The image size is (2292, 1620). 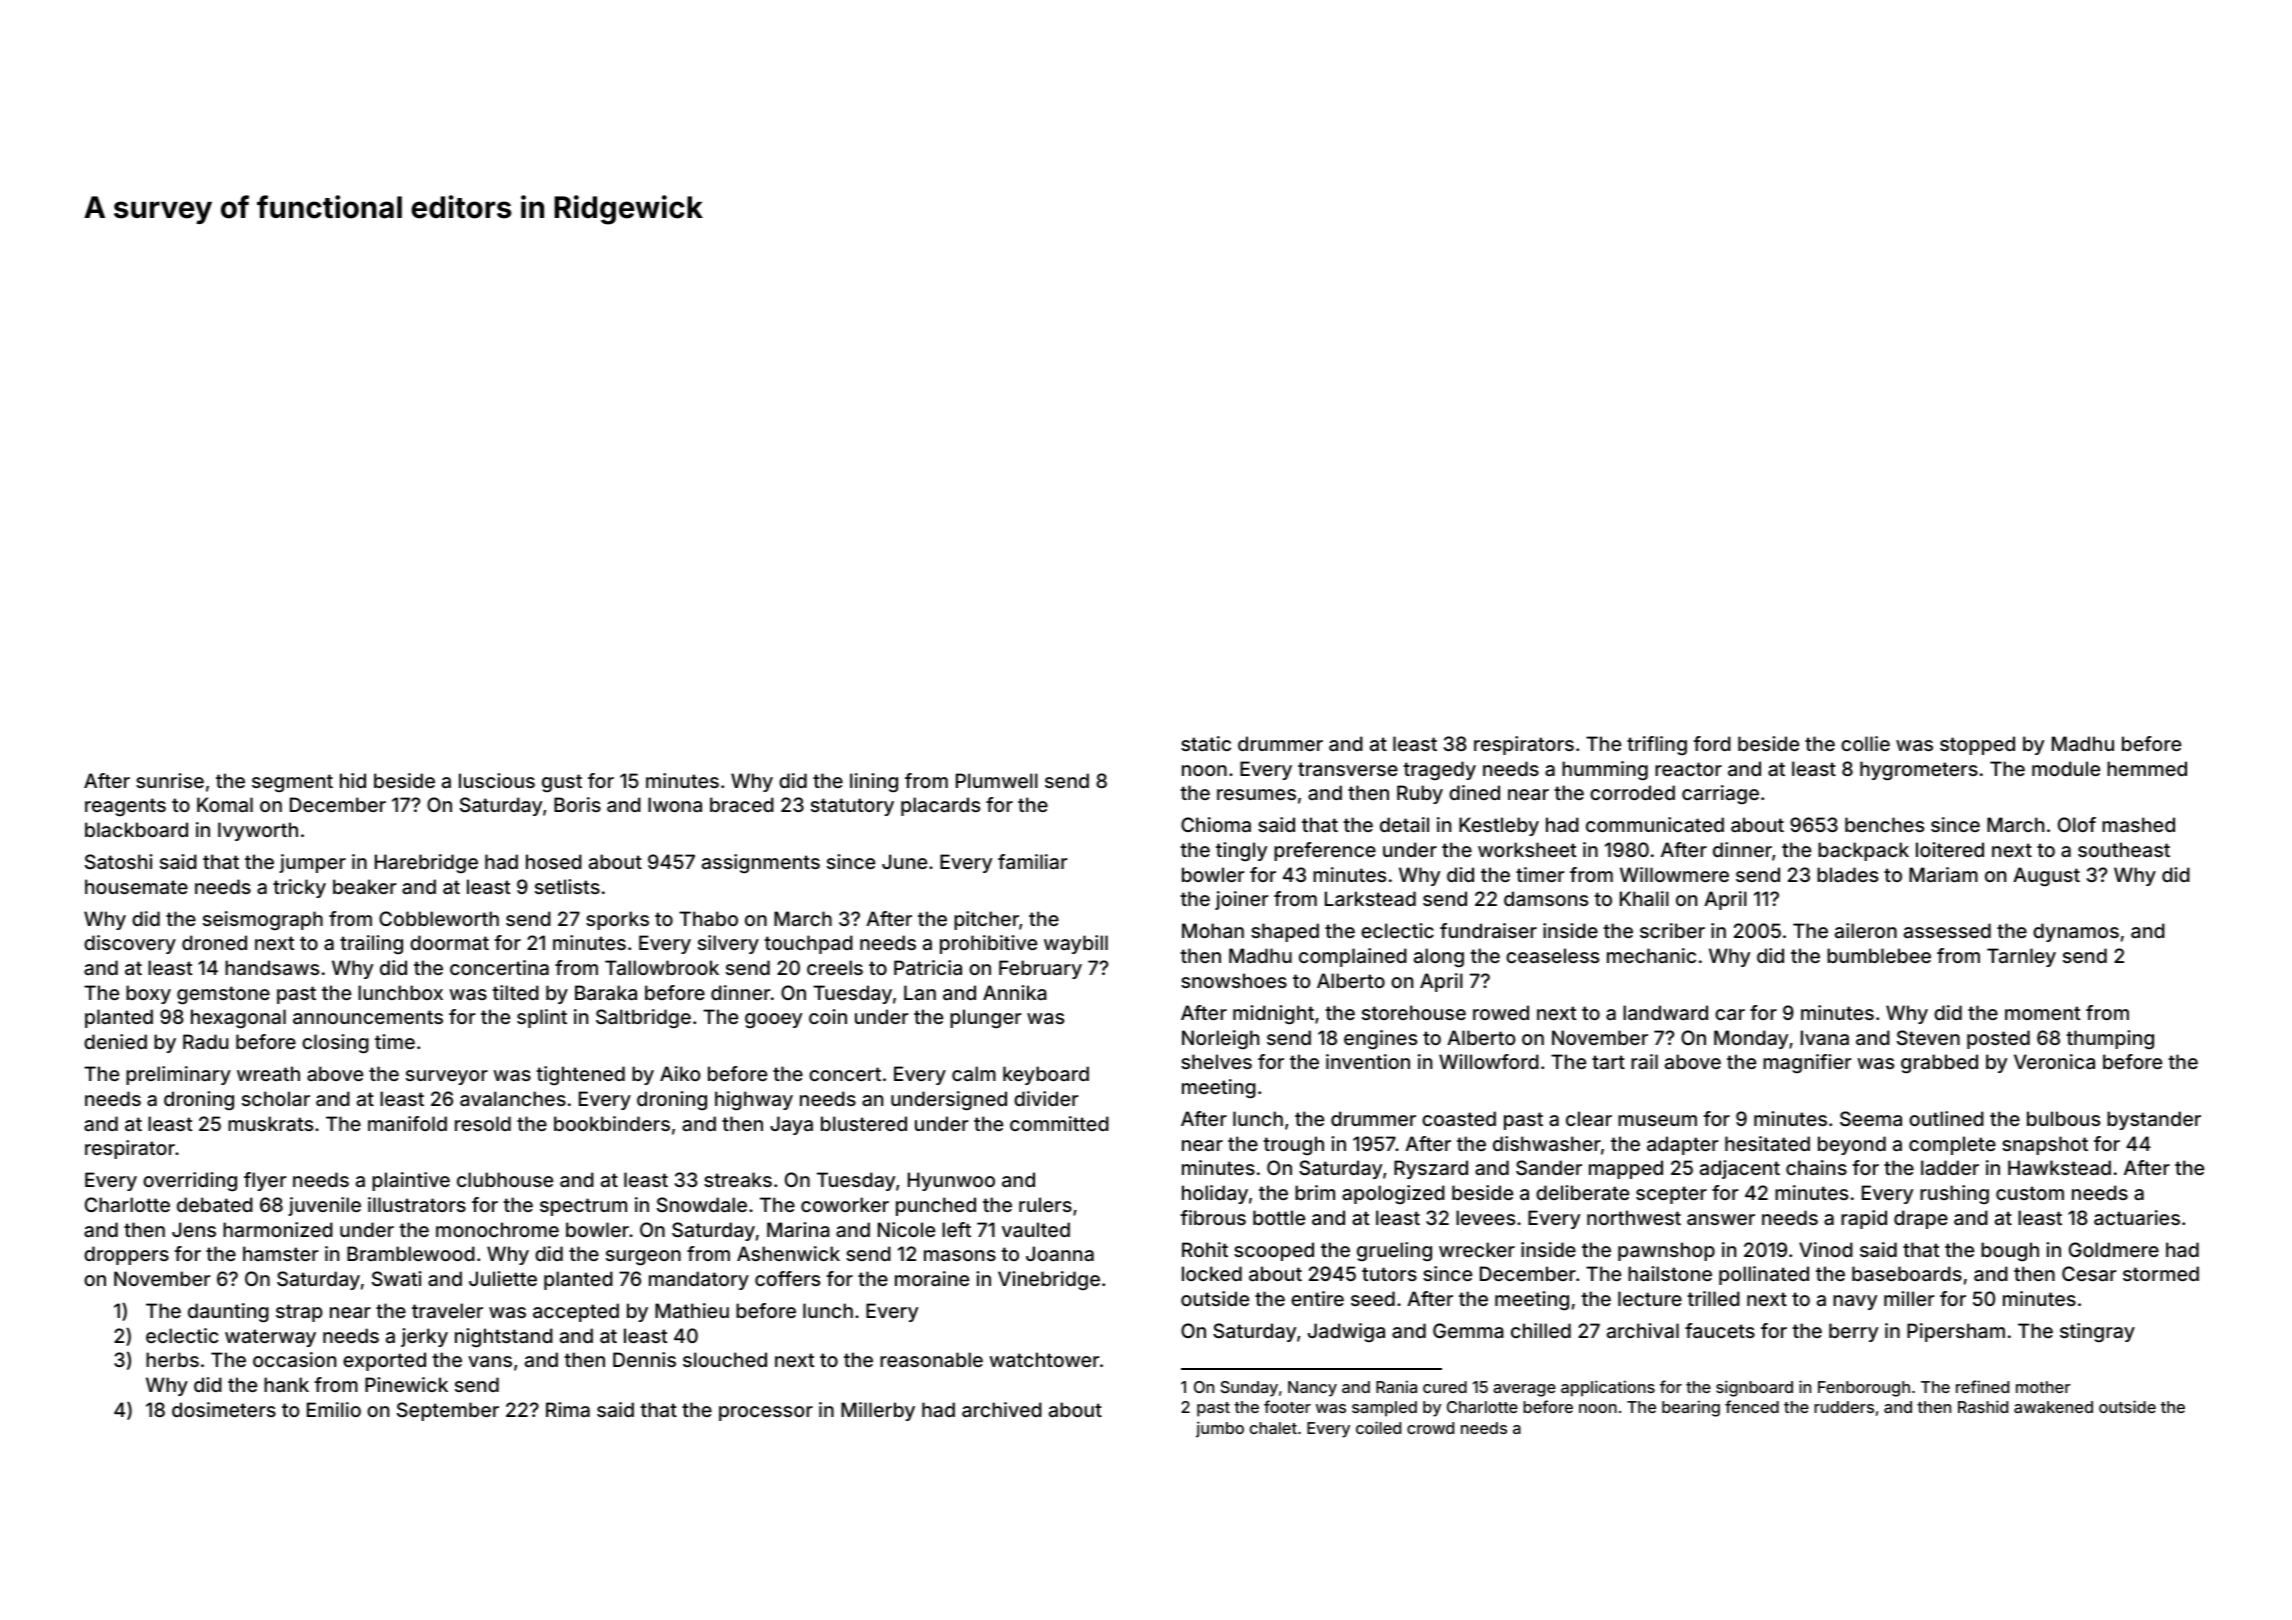 What do you see at coordinates (1474, 792) in the image?
I see `dined` at bounding box center [1474, 792].
